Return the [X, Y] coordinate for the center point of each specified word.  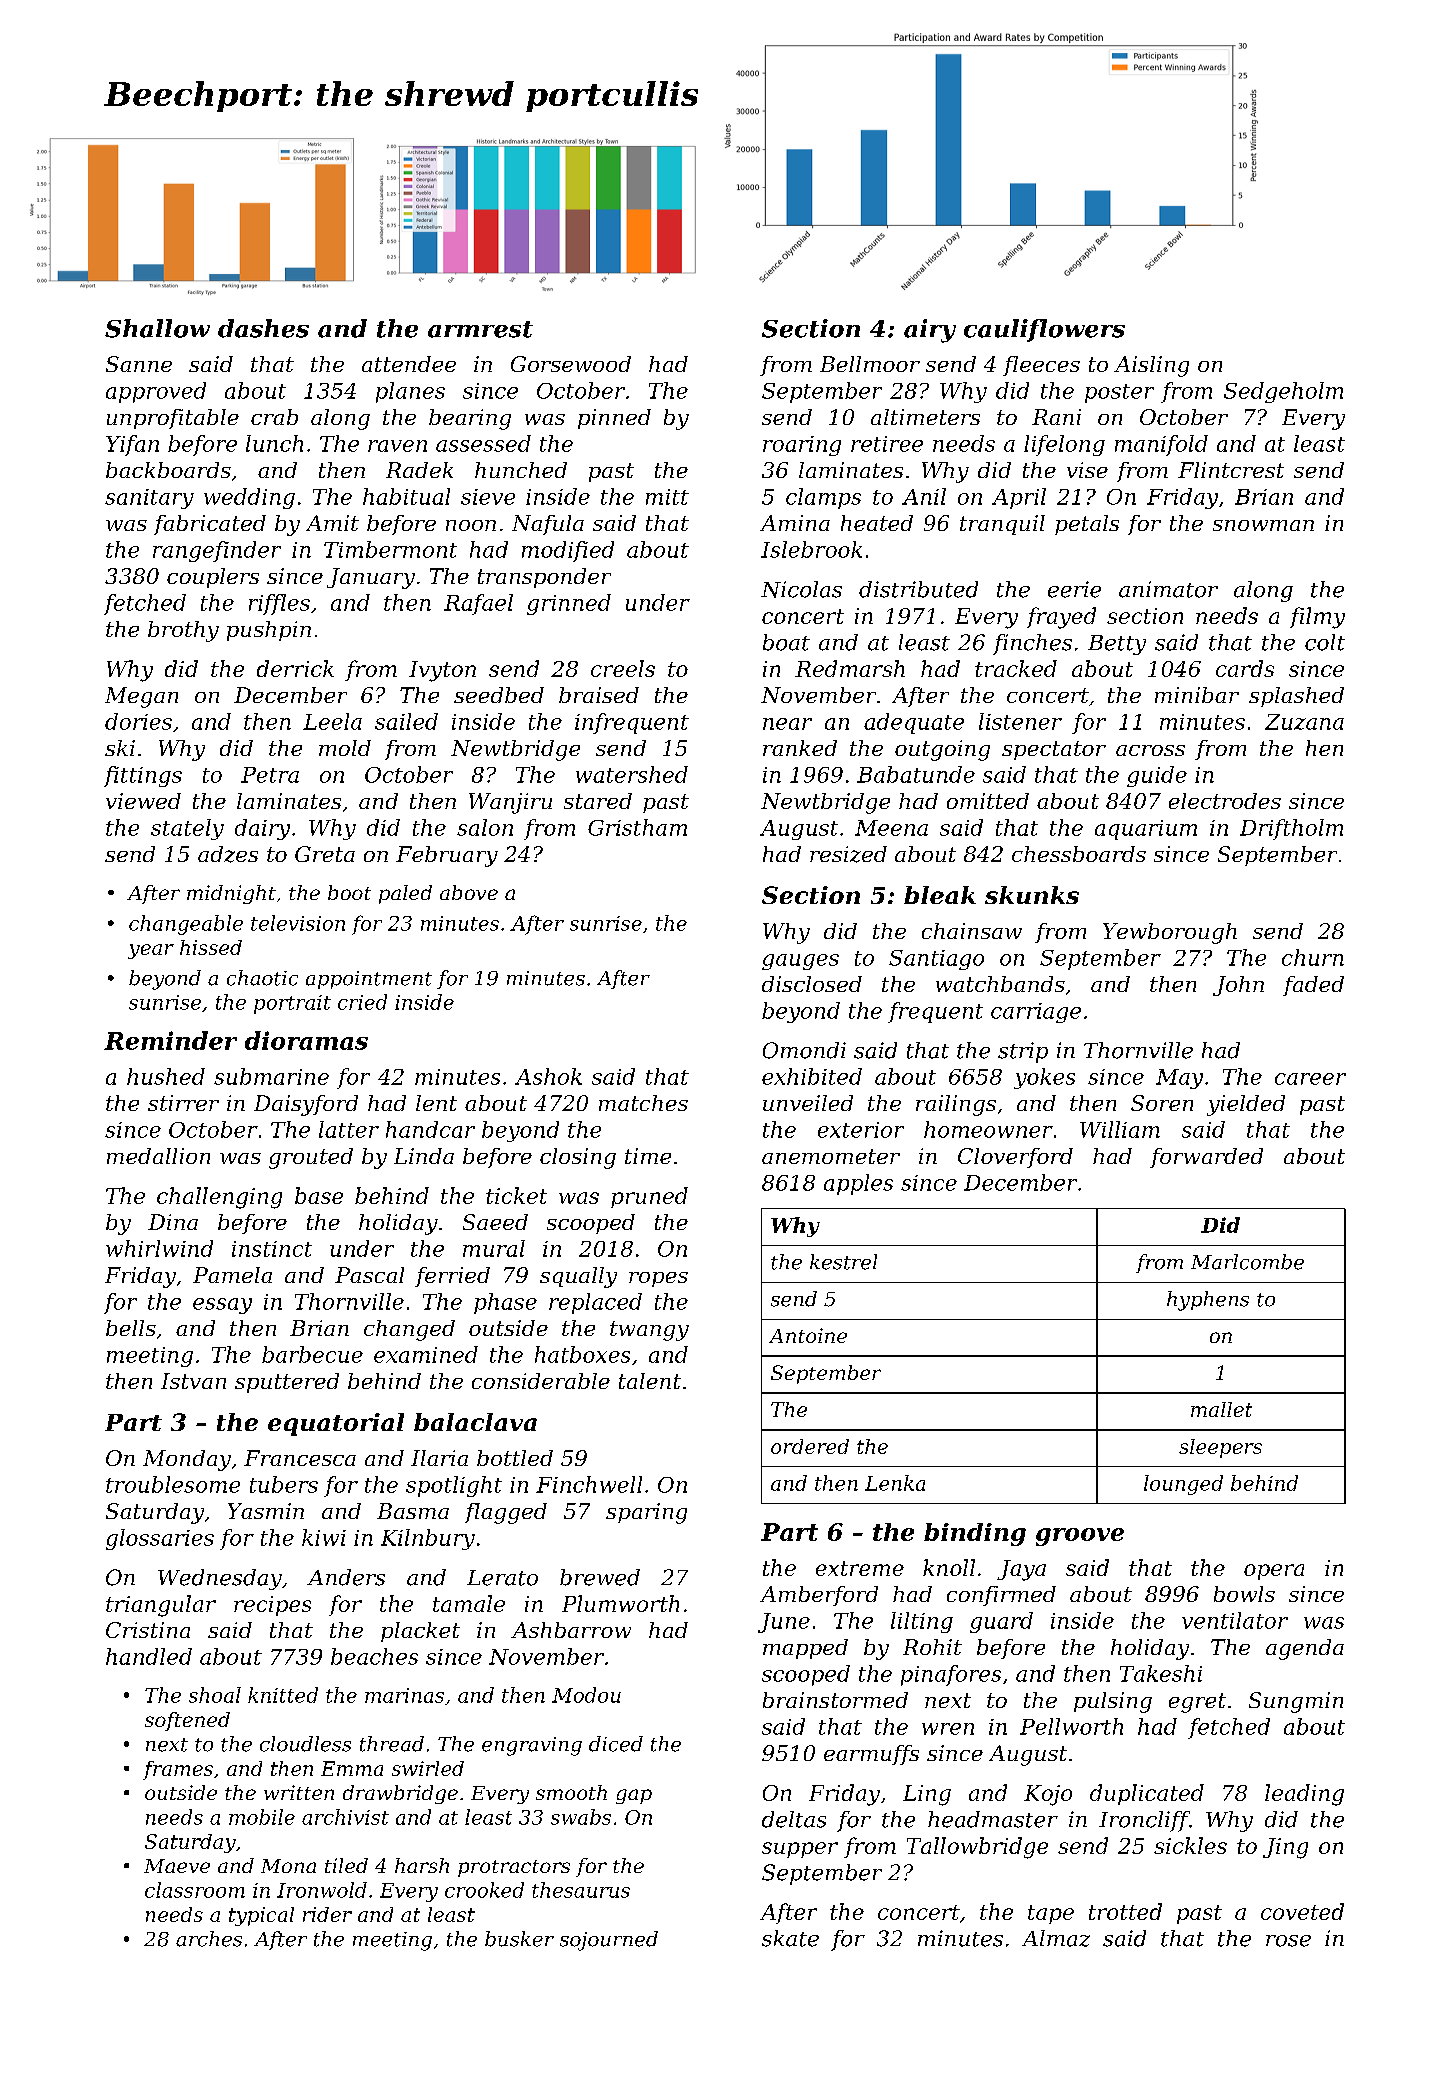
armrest [480, 329]
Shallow [157, 328]
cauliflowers [1044, 330]
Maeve [177, 1866]
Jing [1285, 1848]
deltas [794, 1819]
